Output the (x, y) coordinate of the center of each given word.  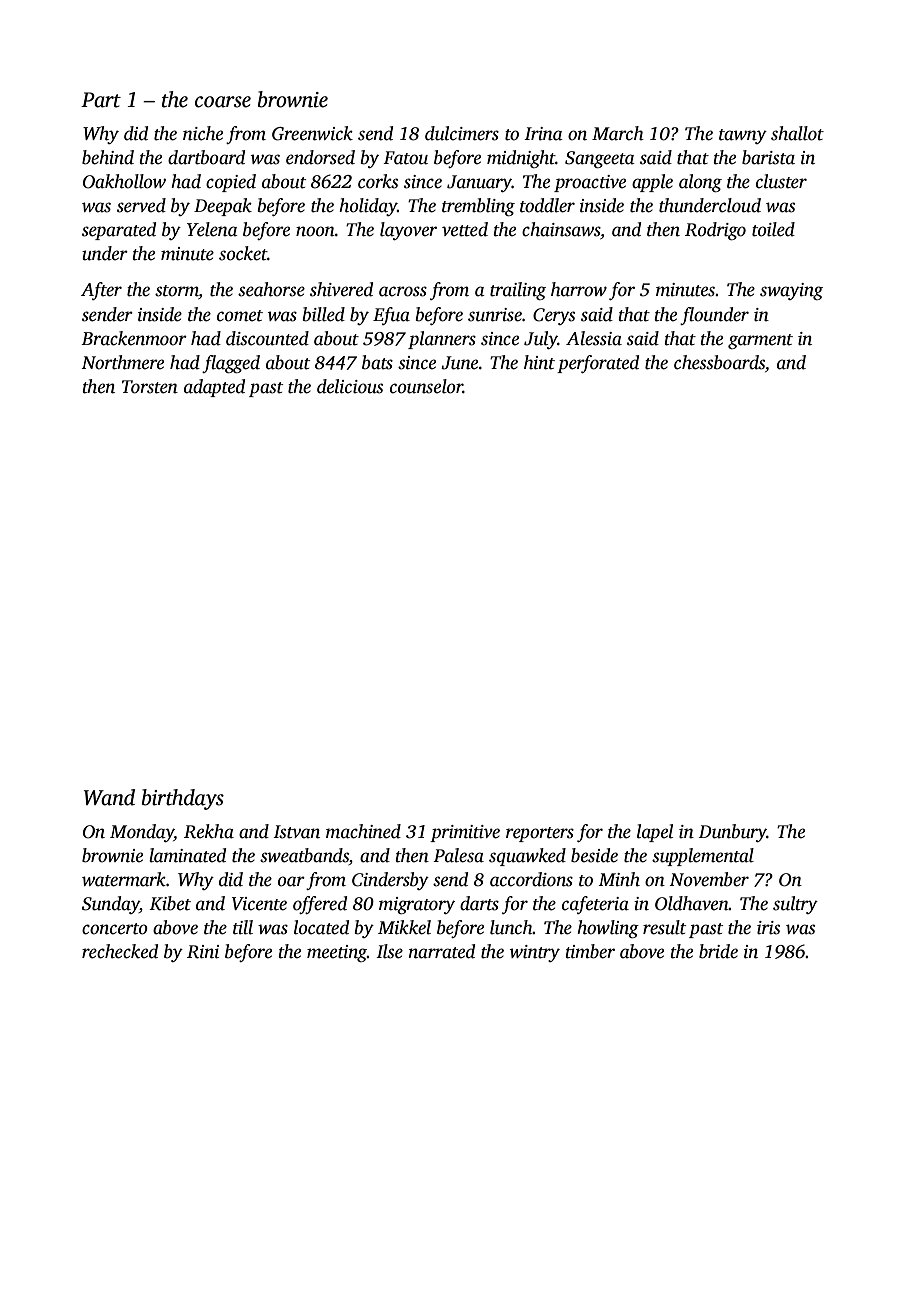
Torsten (150, 387)
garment (760, 341)
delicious (350, 386)
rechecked (120, 951)
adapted (214, 388)
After (101, 291)
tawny (743, 136)
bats (377, 362)
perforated (598, 364)
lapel (655, 833)
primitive (465, 833)
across (403, 291)
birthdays (183, 799)
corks (378, 181)
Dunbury (733, 833)
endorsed (320, 157)
